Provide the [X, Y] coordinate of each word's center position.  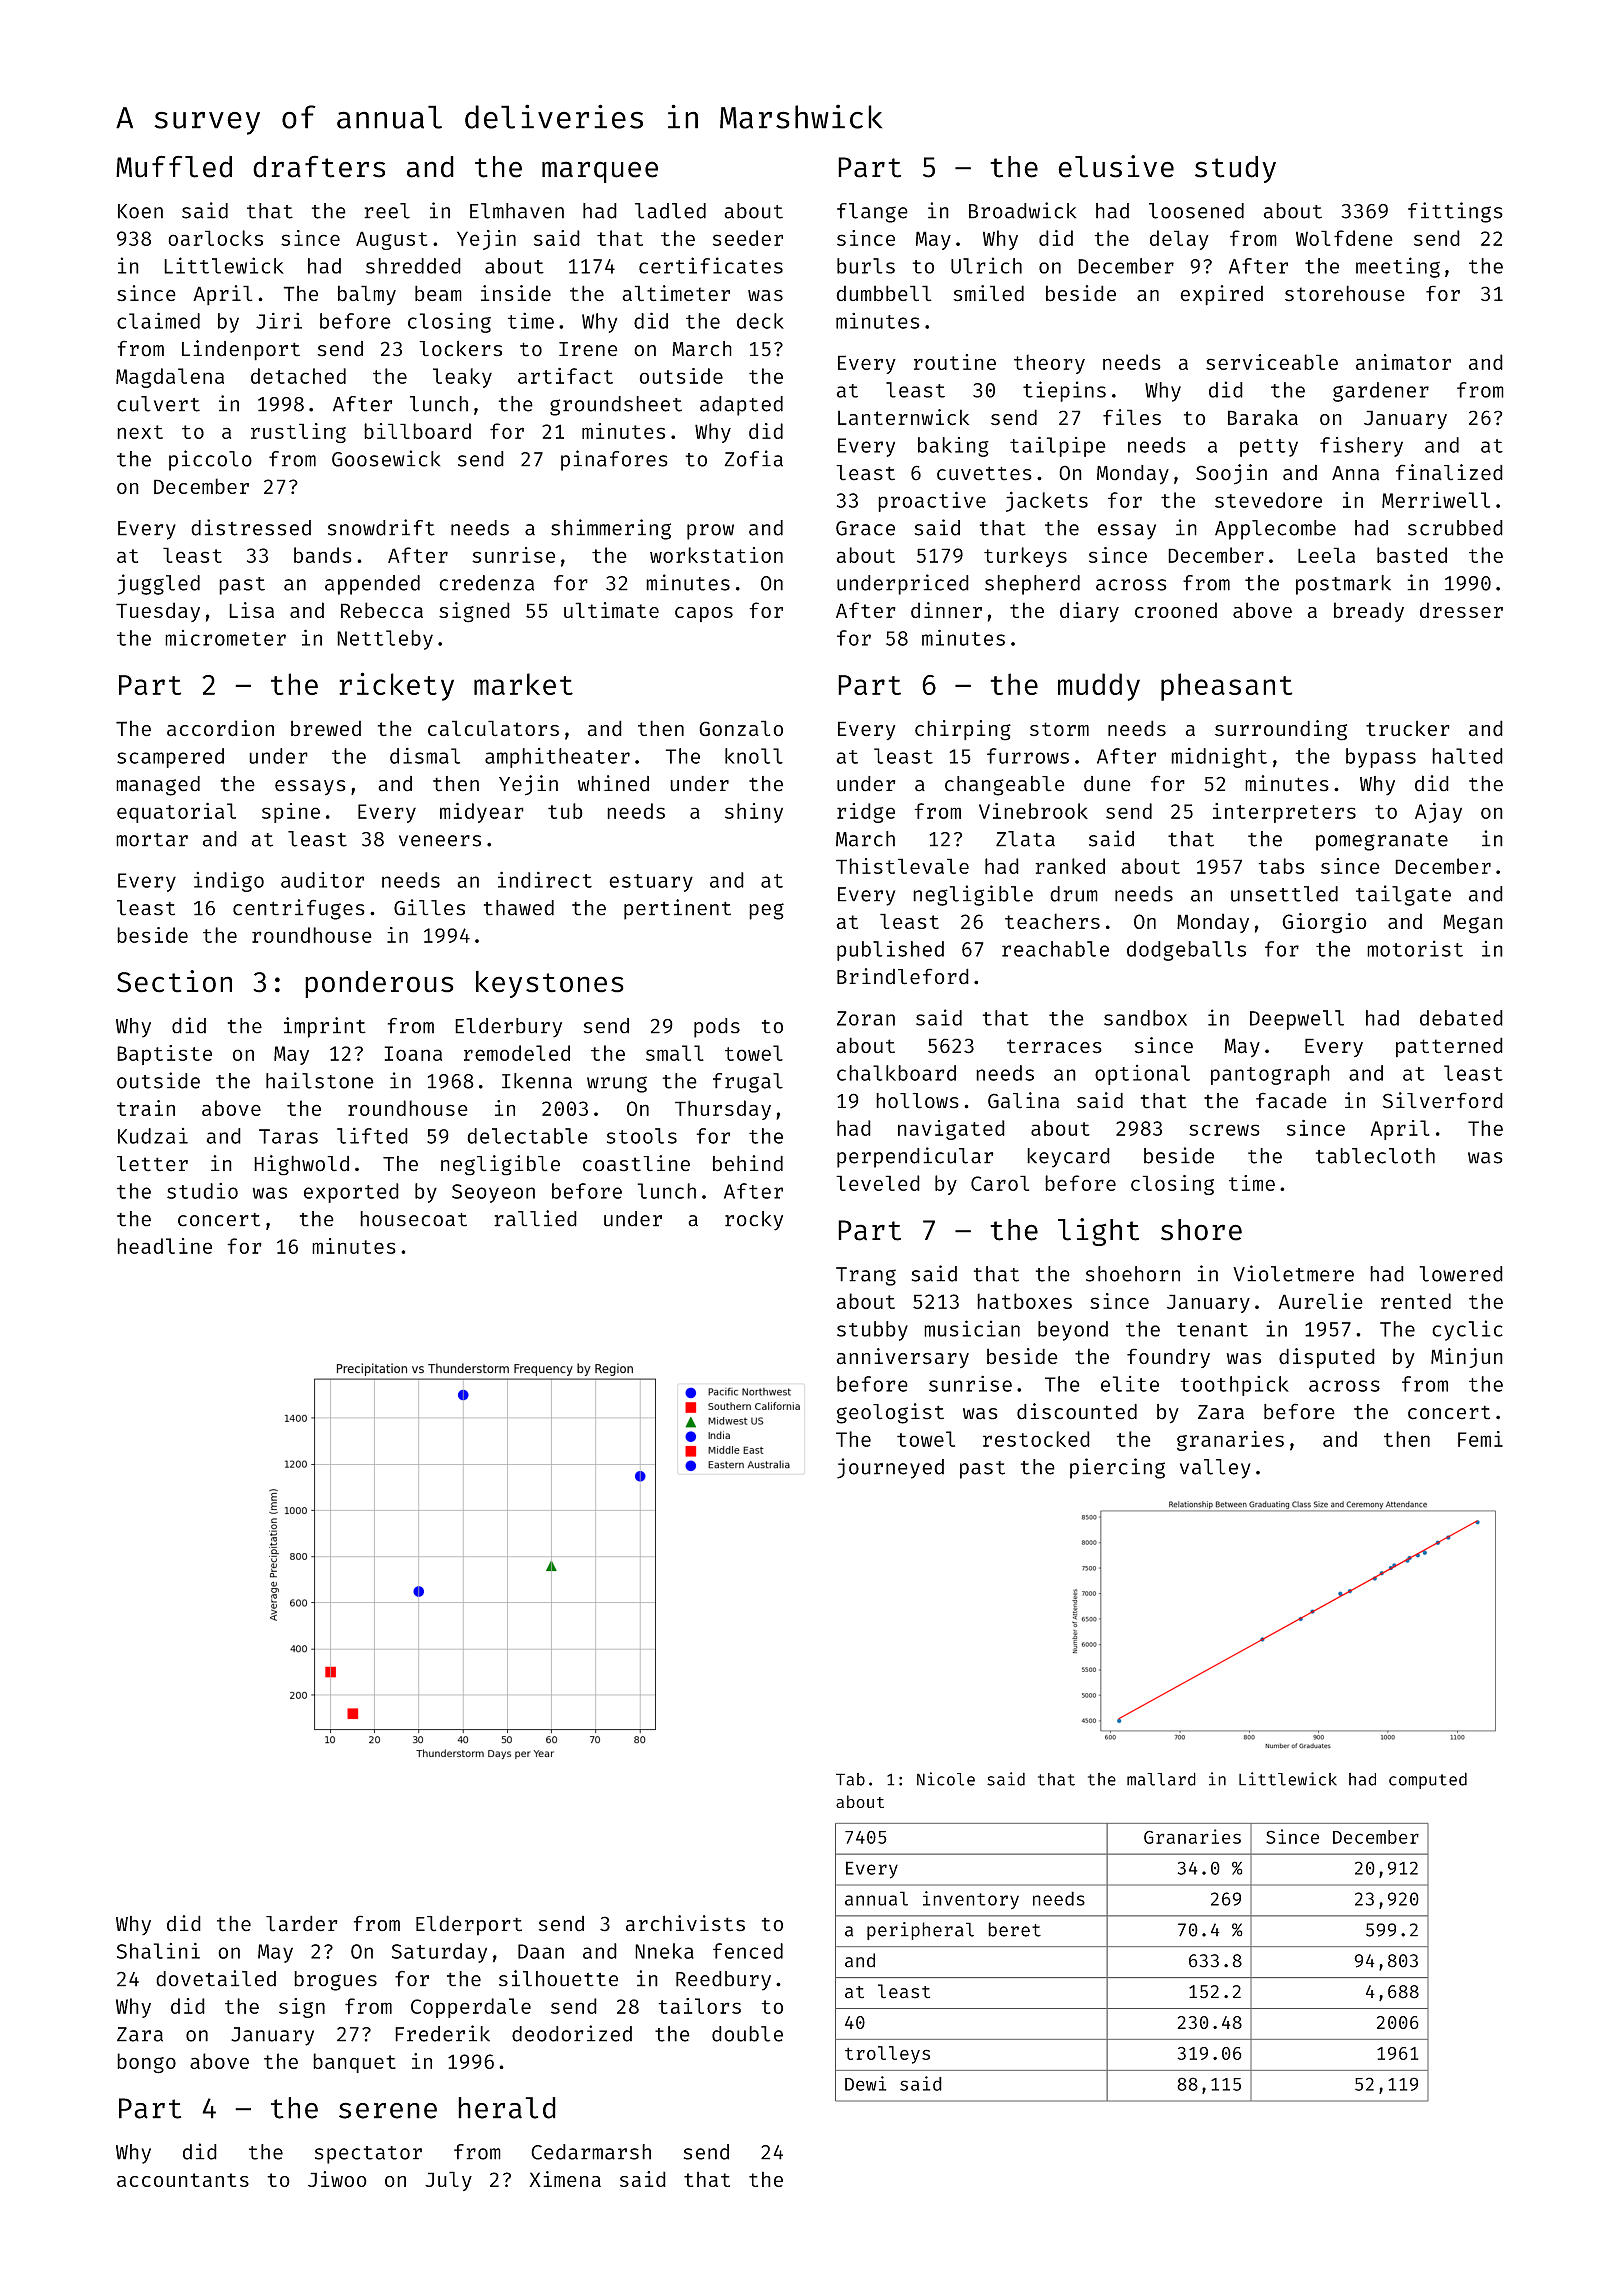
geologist [890, 1413]
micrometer [225, 638]
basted [1412, 555]
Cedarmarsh [591, 2152]
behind [748, 1163]
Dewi [865, 2083]
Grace [865, 528]
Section [174, 981]
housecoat [413, 1219]
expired [1221, 295]
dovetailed [216, 1978]
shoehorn [1133, 1274]
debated [1461, 1018]
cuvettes [984, 473]
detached [298, 376]
